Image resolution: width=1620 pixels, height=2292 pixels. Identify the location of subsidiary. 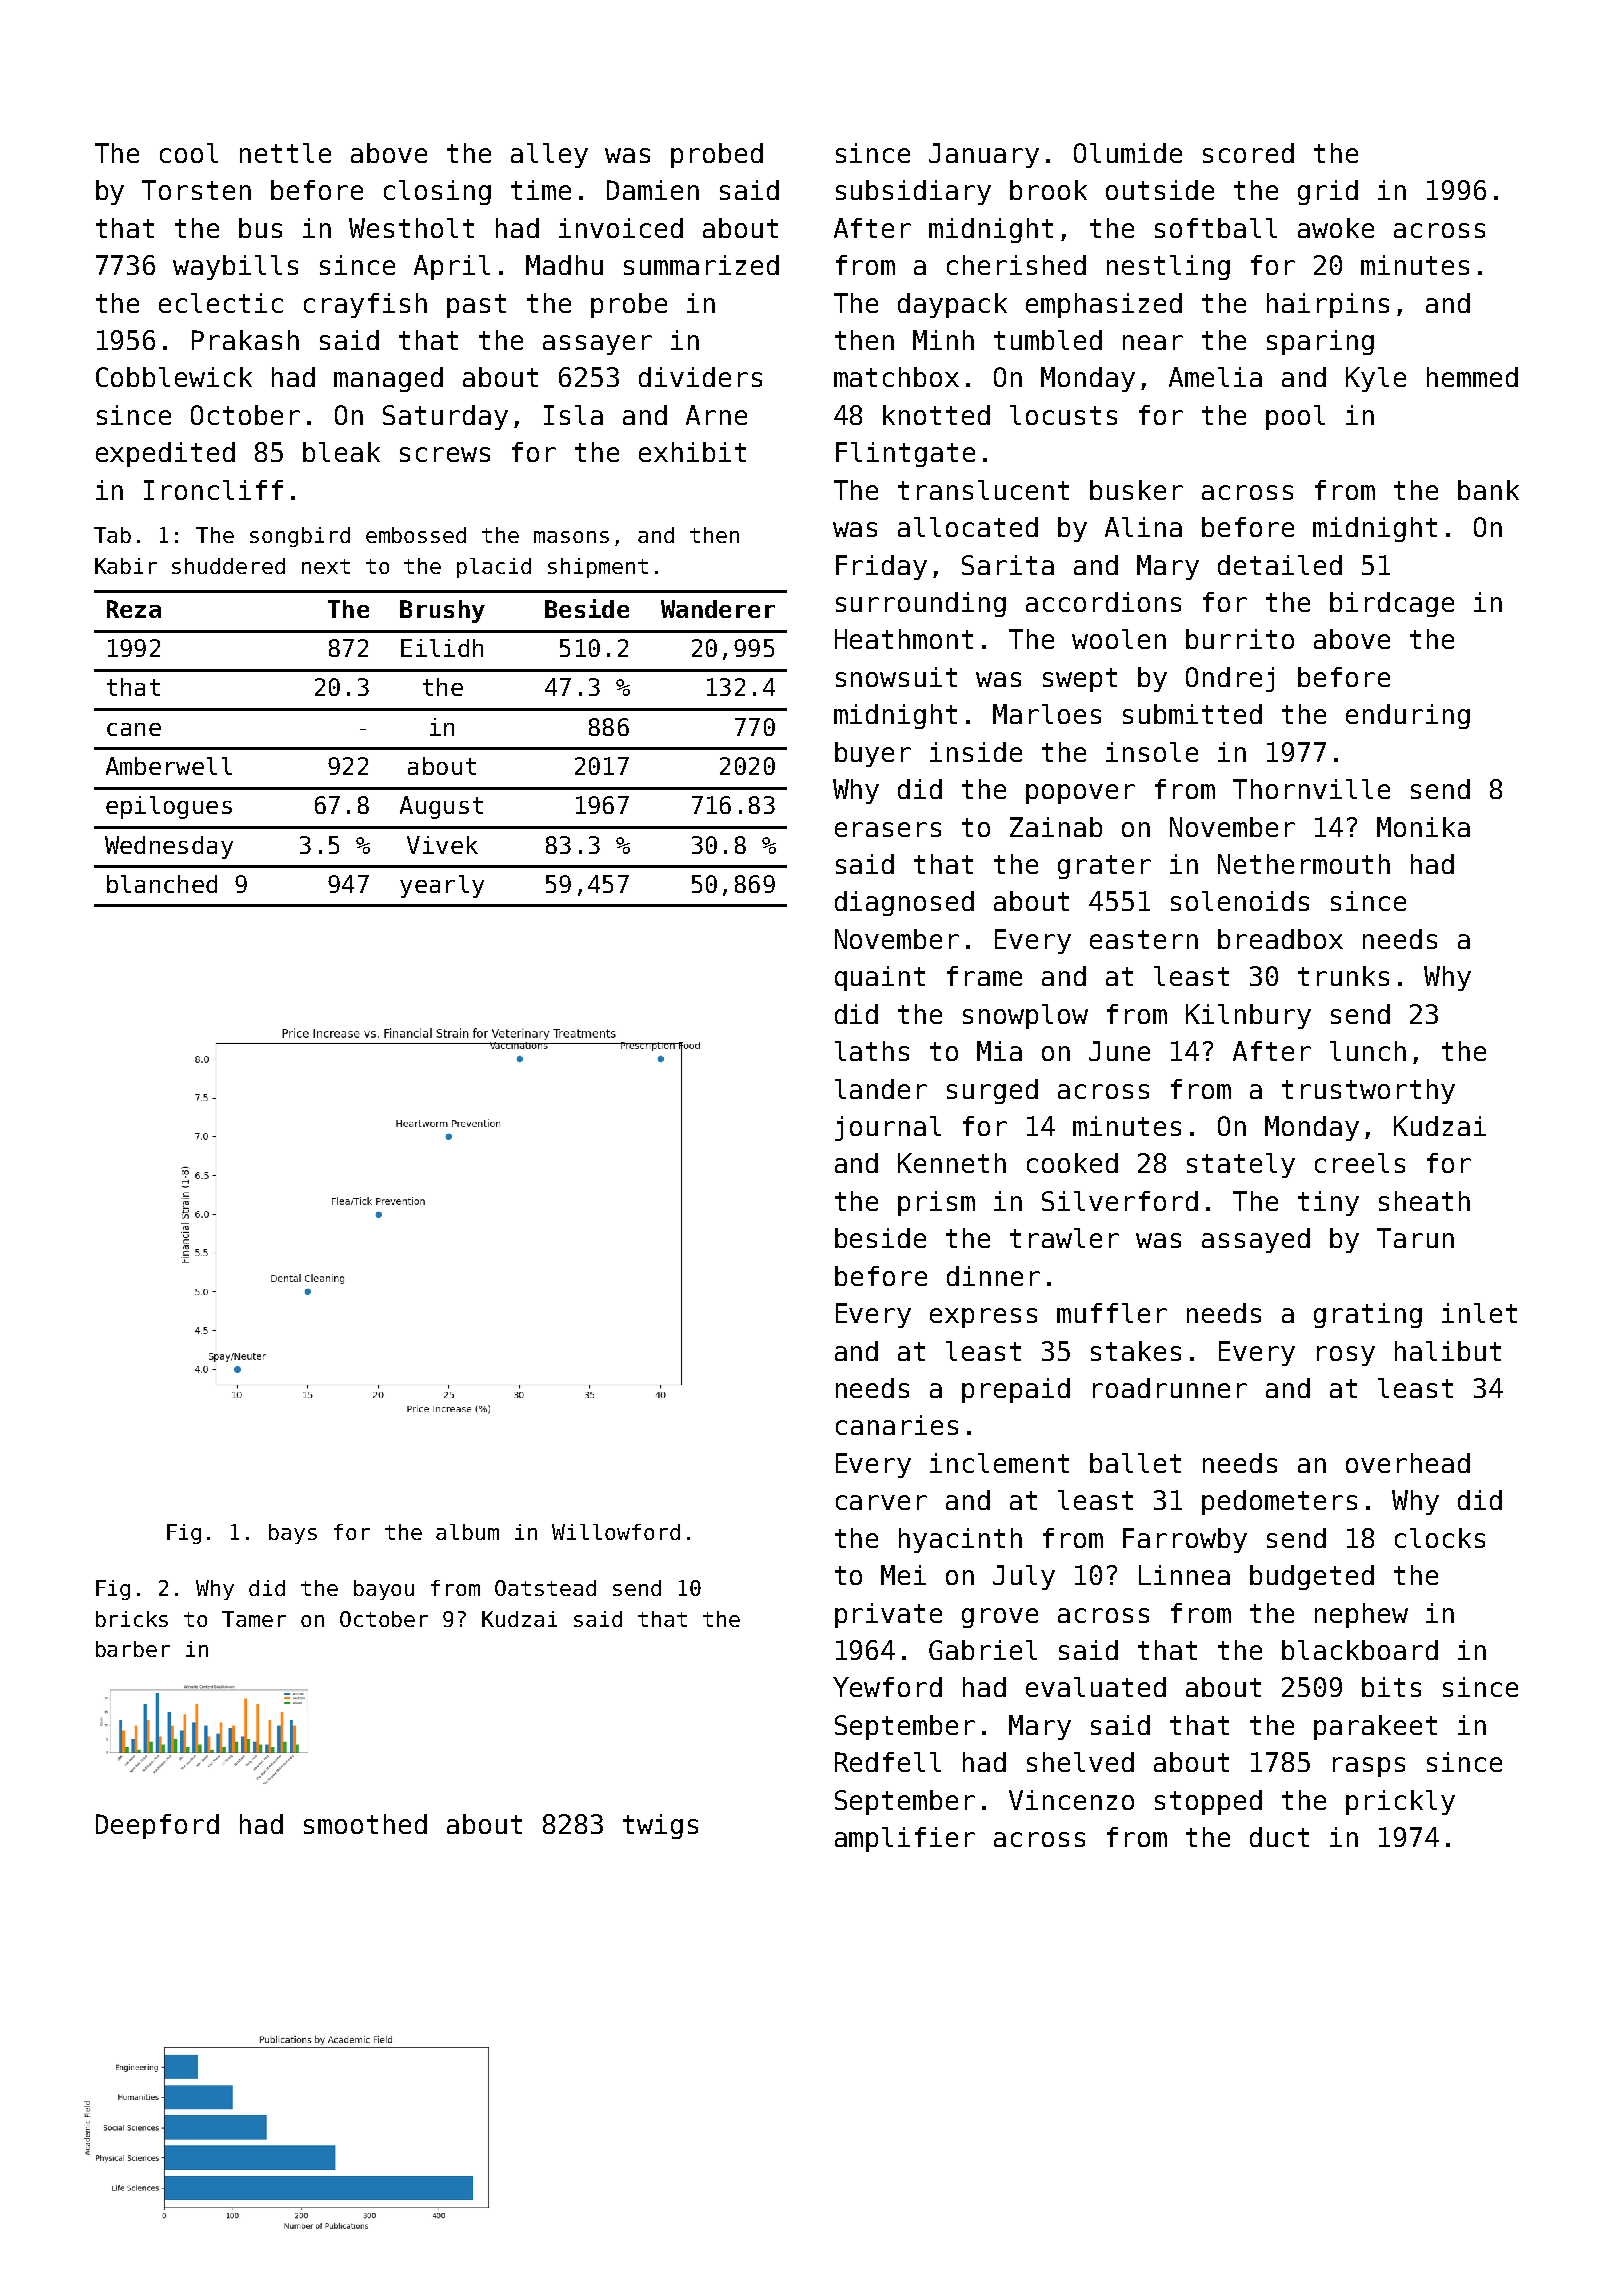
(913, 192).
